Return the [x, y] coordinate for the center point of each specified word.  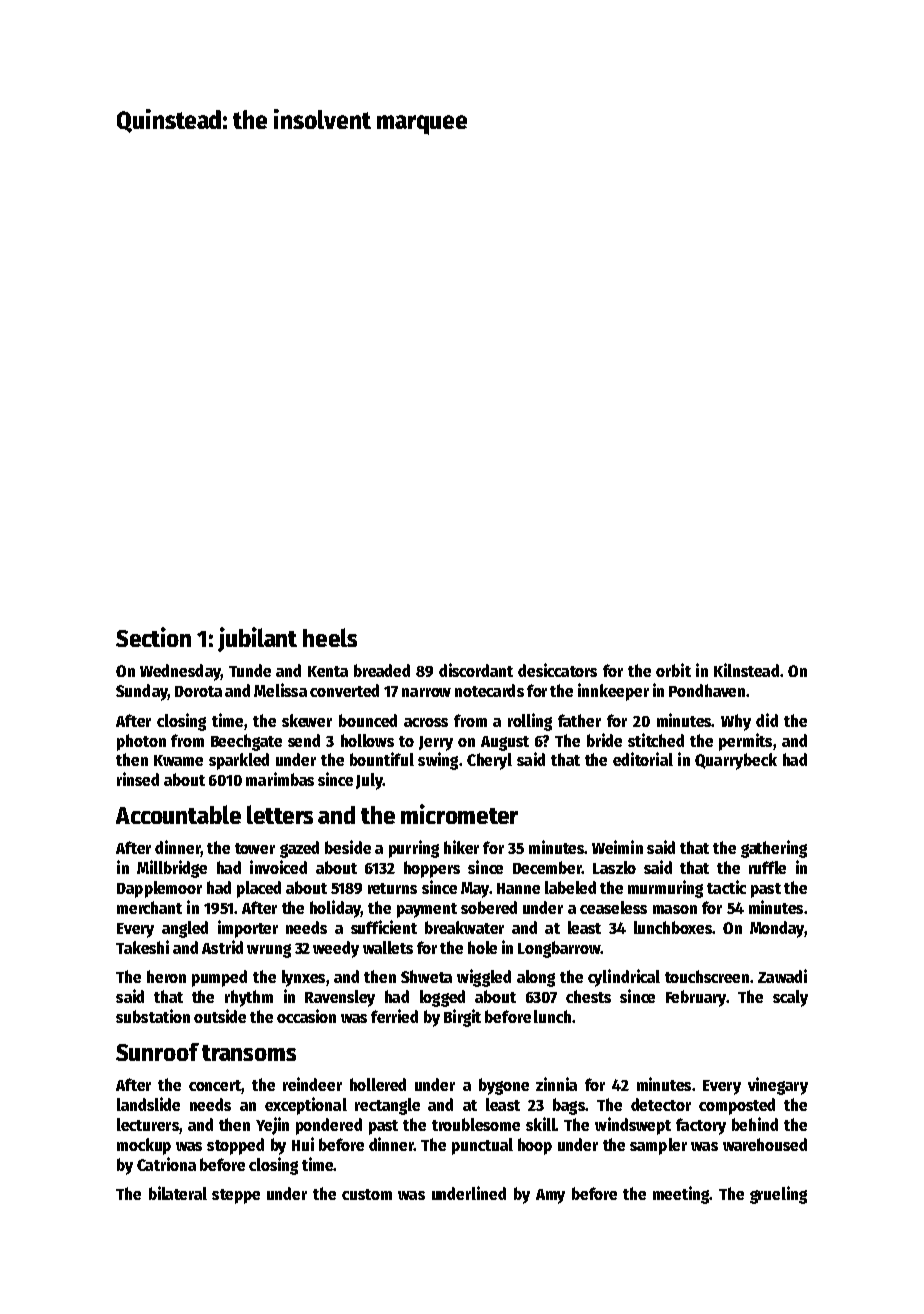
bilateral [178, 1193]
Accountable [178, 814]
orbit [673, 670]
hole [482, 947]
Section [153, 637]
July [369, 781]
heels [330, 637]
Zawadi [782, 976]
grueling [778, 1195]
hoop [535, 1146]
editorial [643, 759]
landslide [148, 1104]
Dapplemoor [159, 889]
